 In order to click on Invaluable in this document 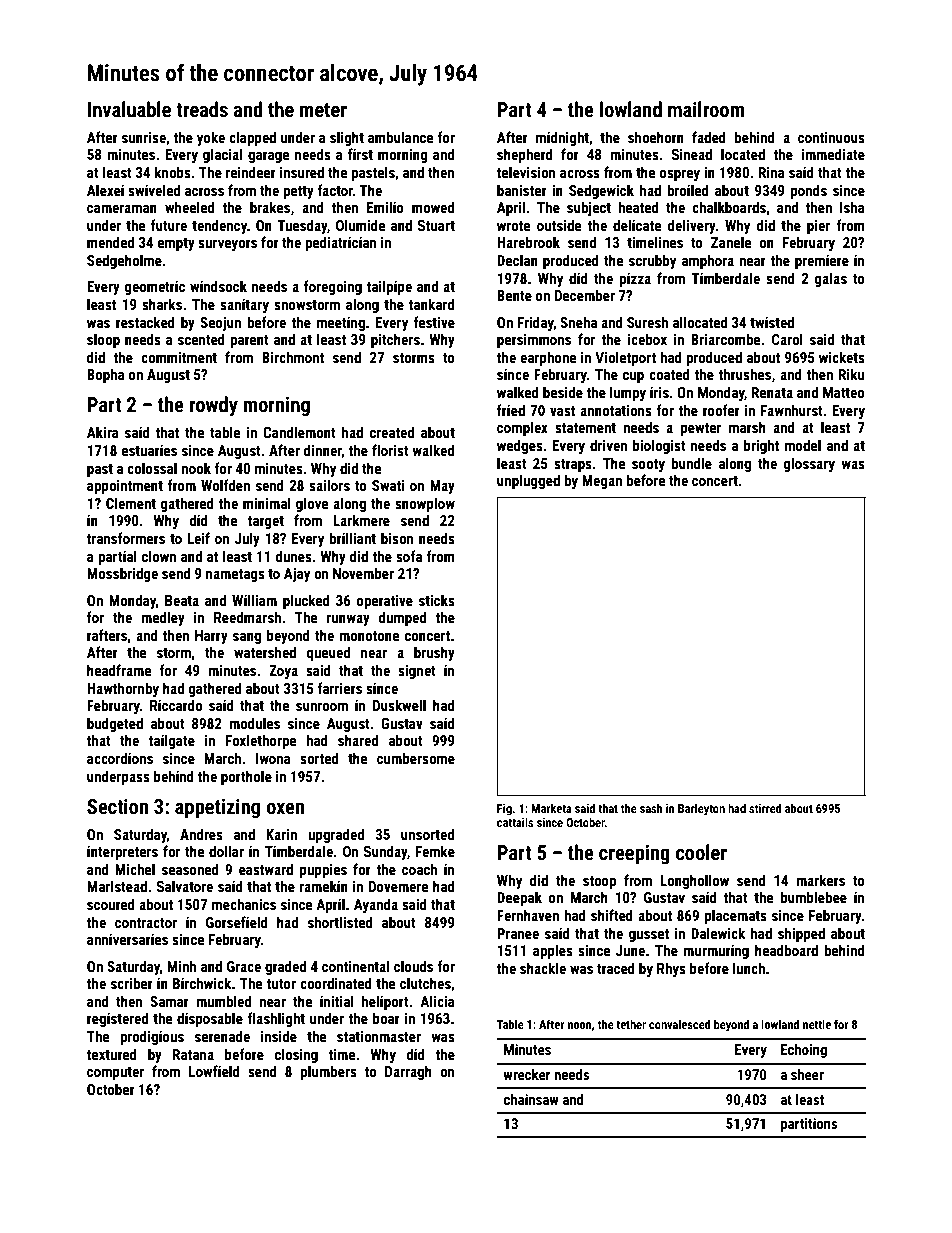, I will do `click(129, 109)`.
